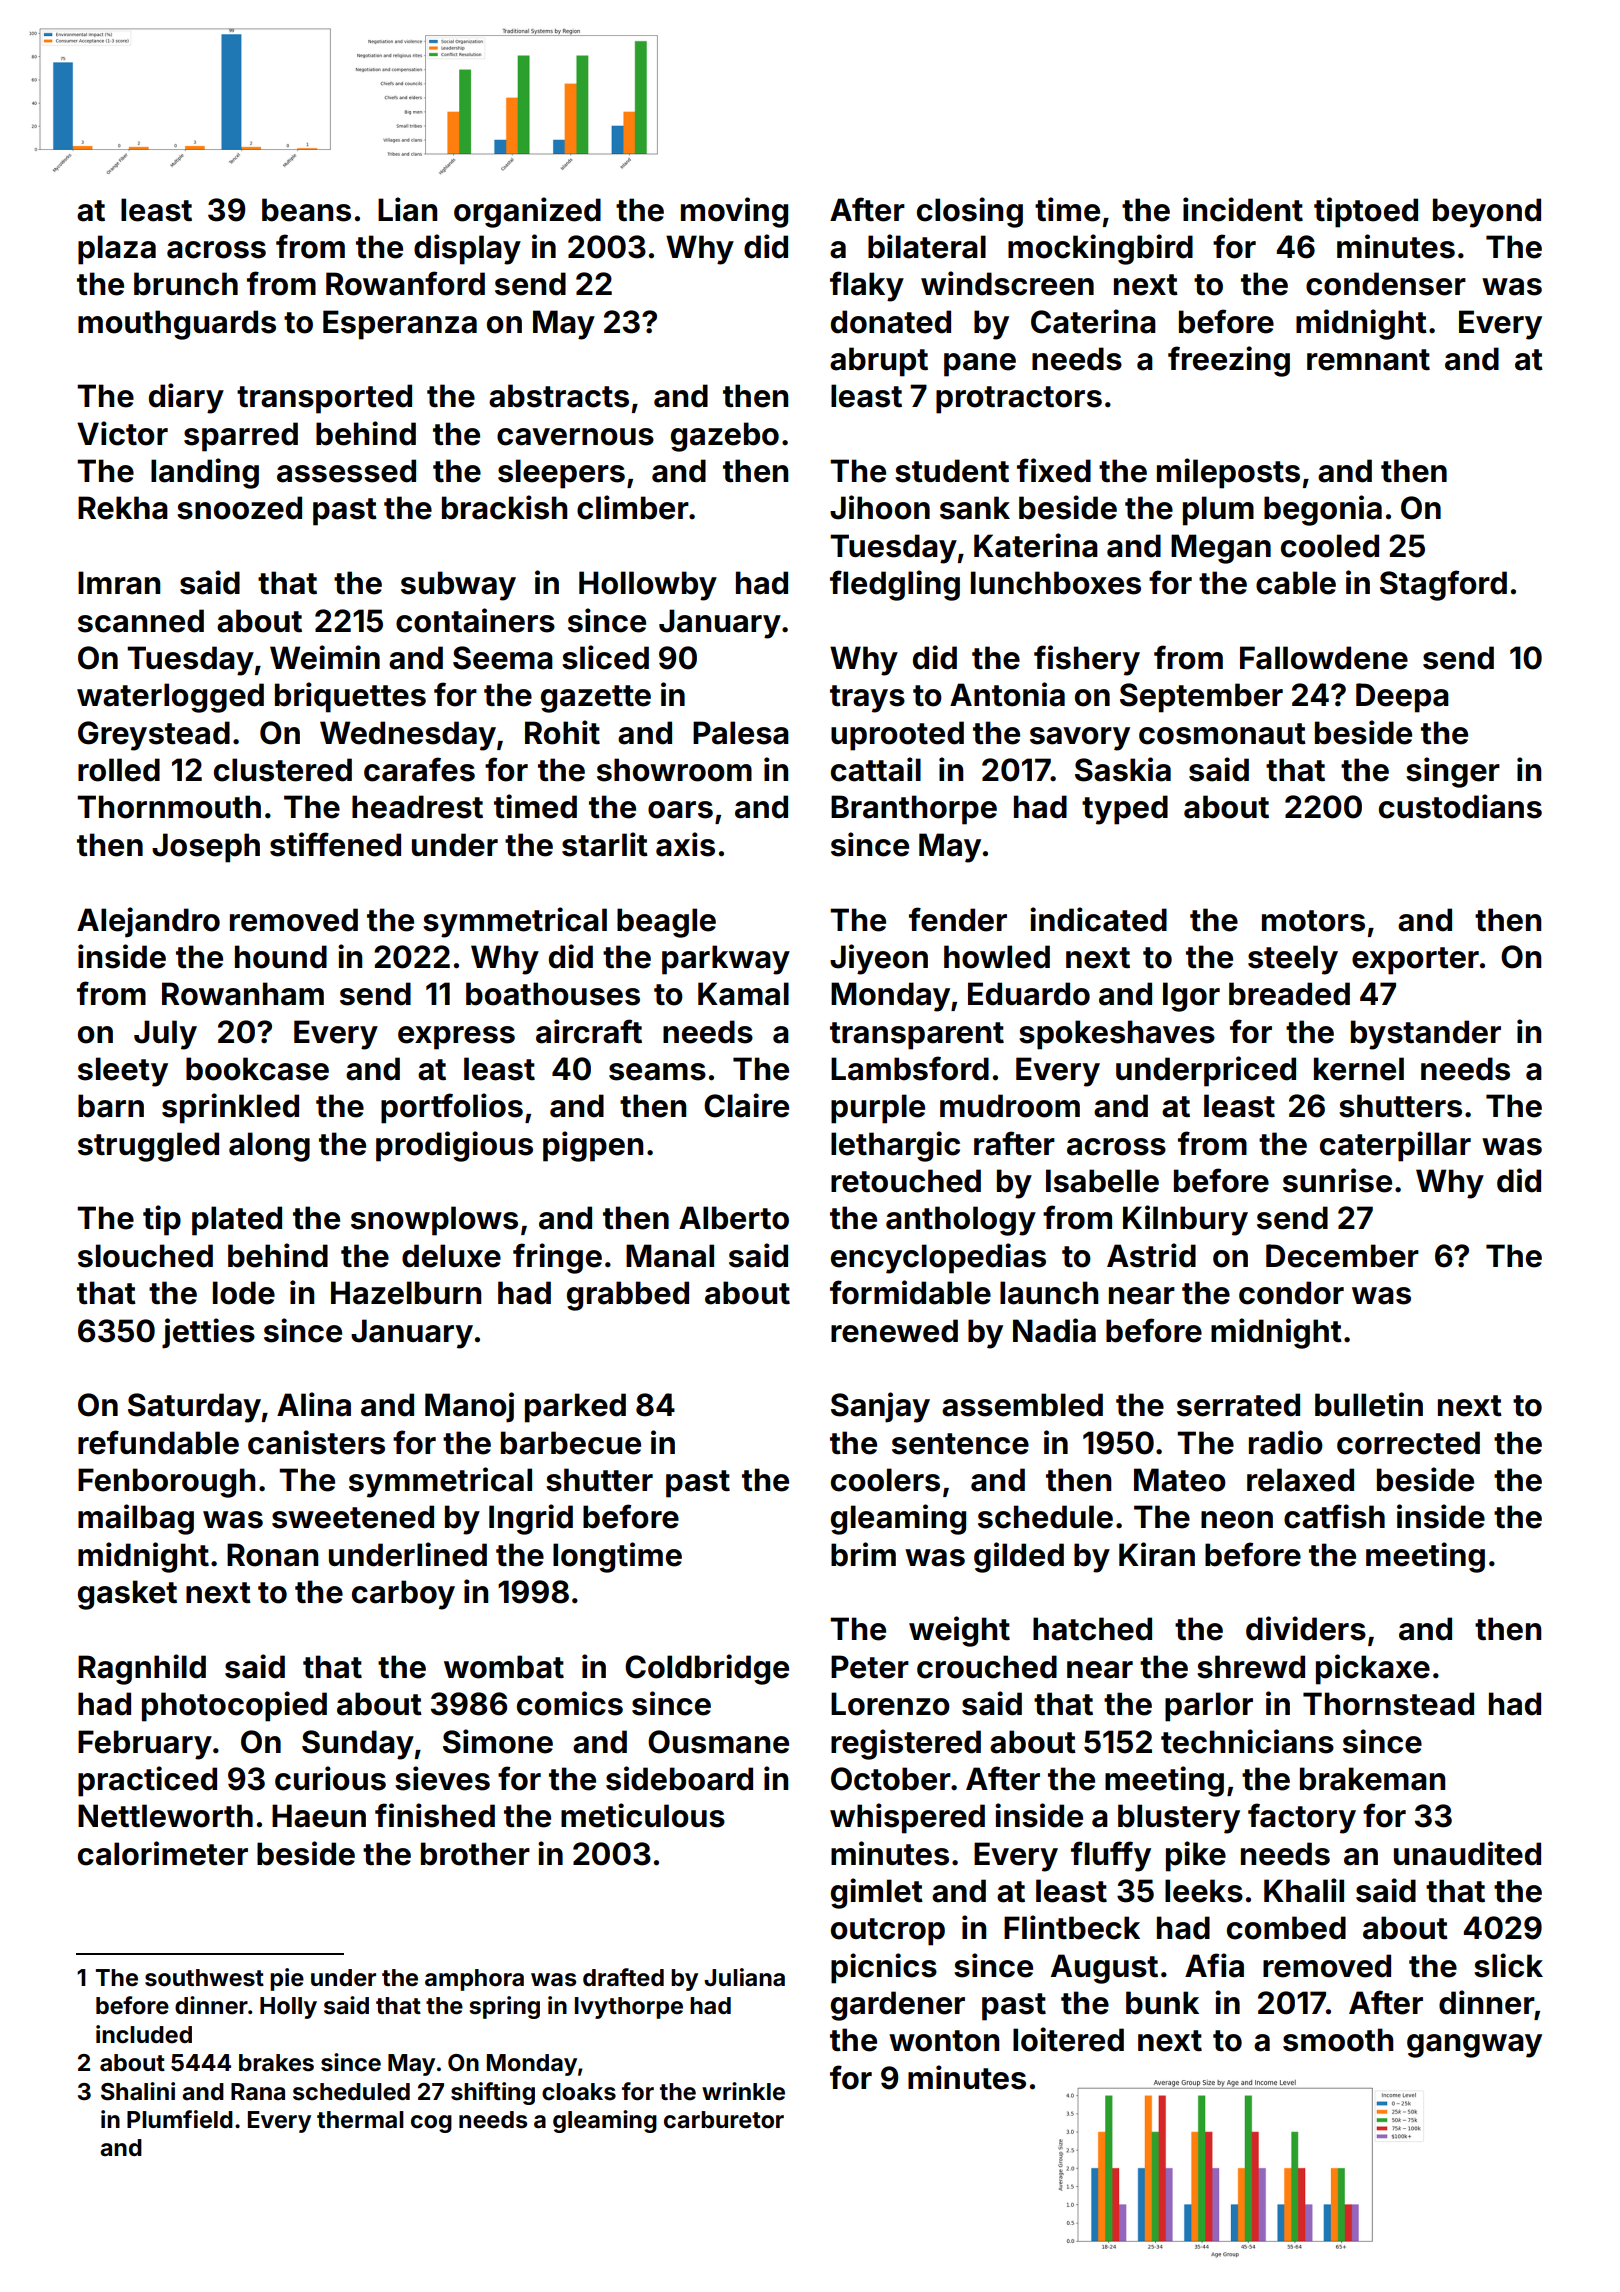  Describe the element at coordinates (325, 657) in the page. I see `Weimin` at that location.
